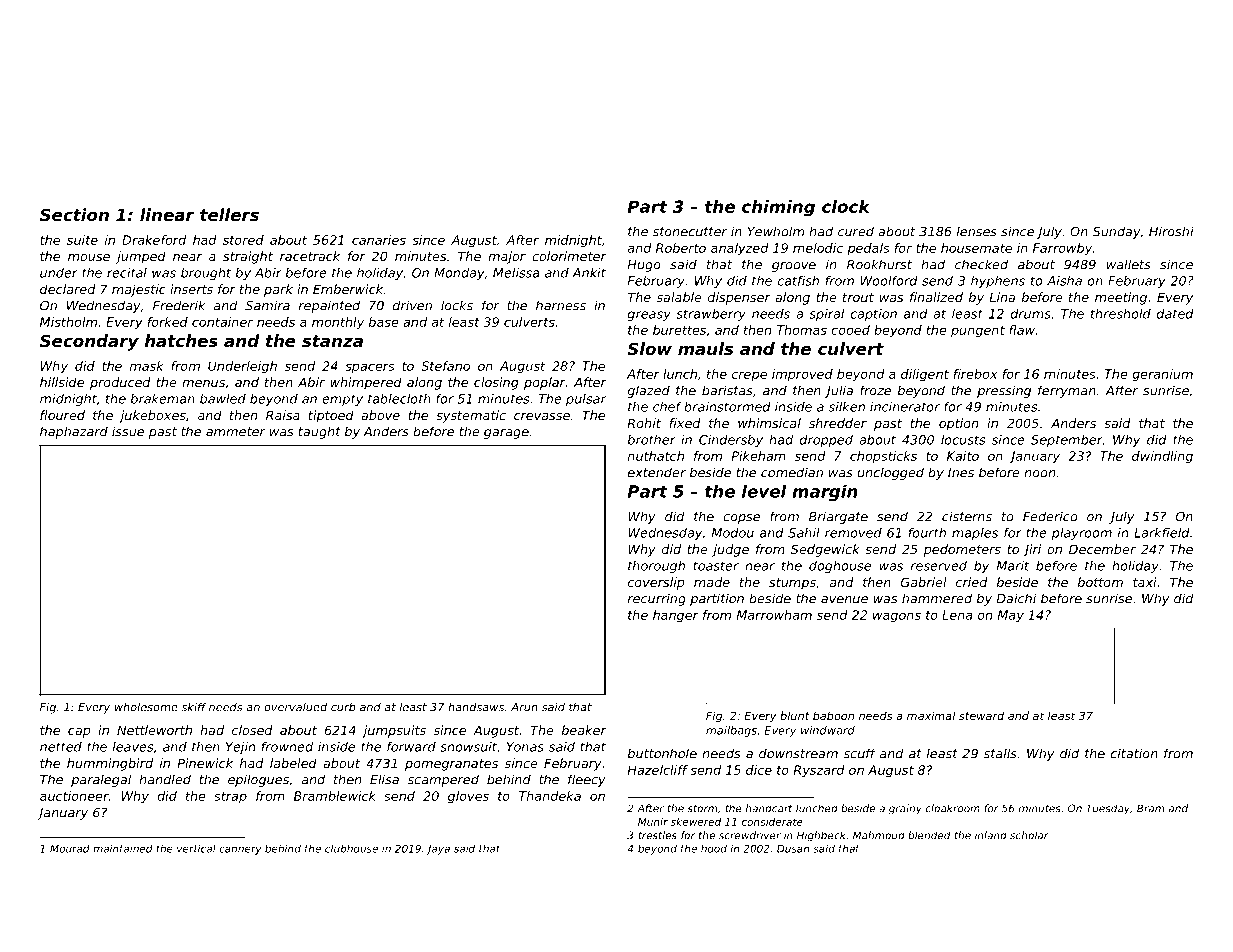  I want to click on Modou, so click(733, 533).
